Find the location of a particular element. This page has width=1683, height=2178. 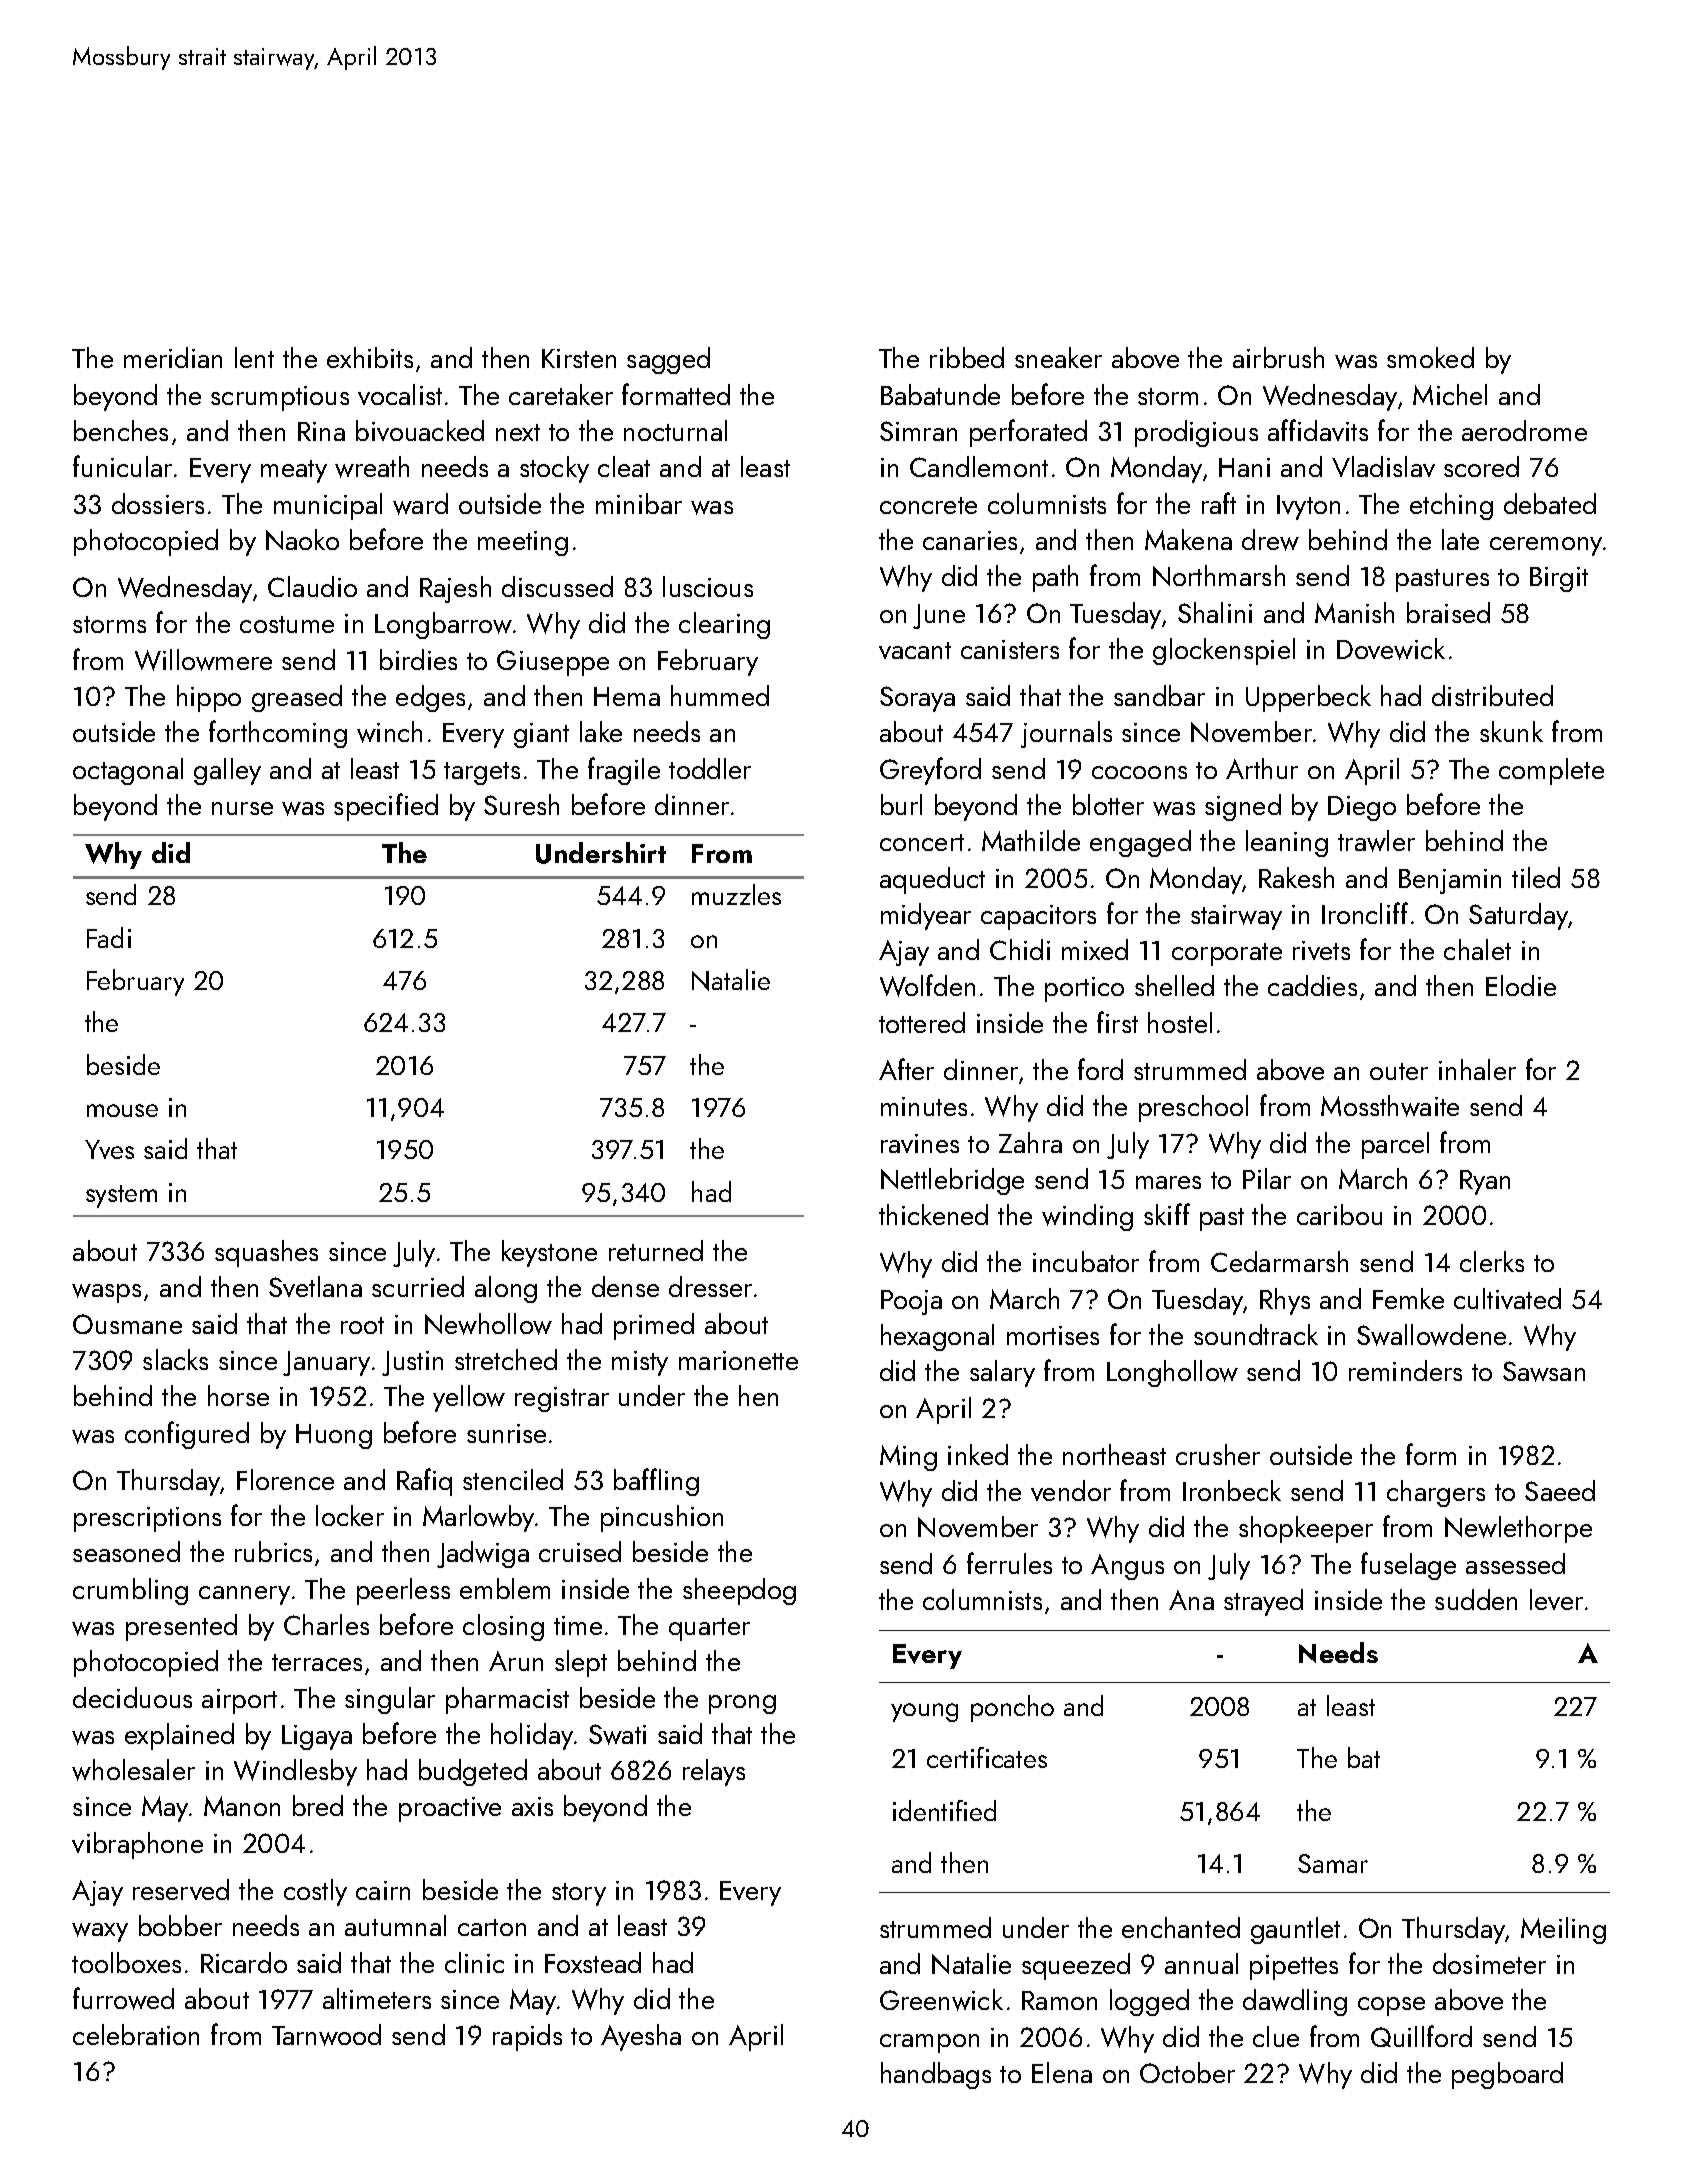

airbrush is located at coordinates (1278, 357).
